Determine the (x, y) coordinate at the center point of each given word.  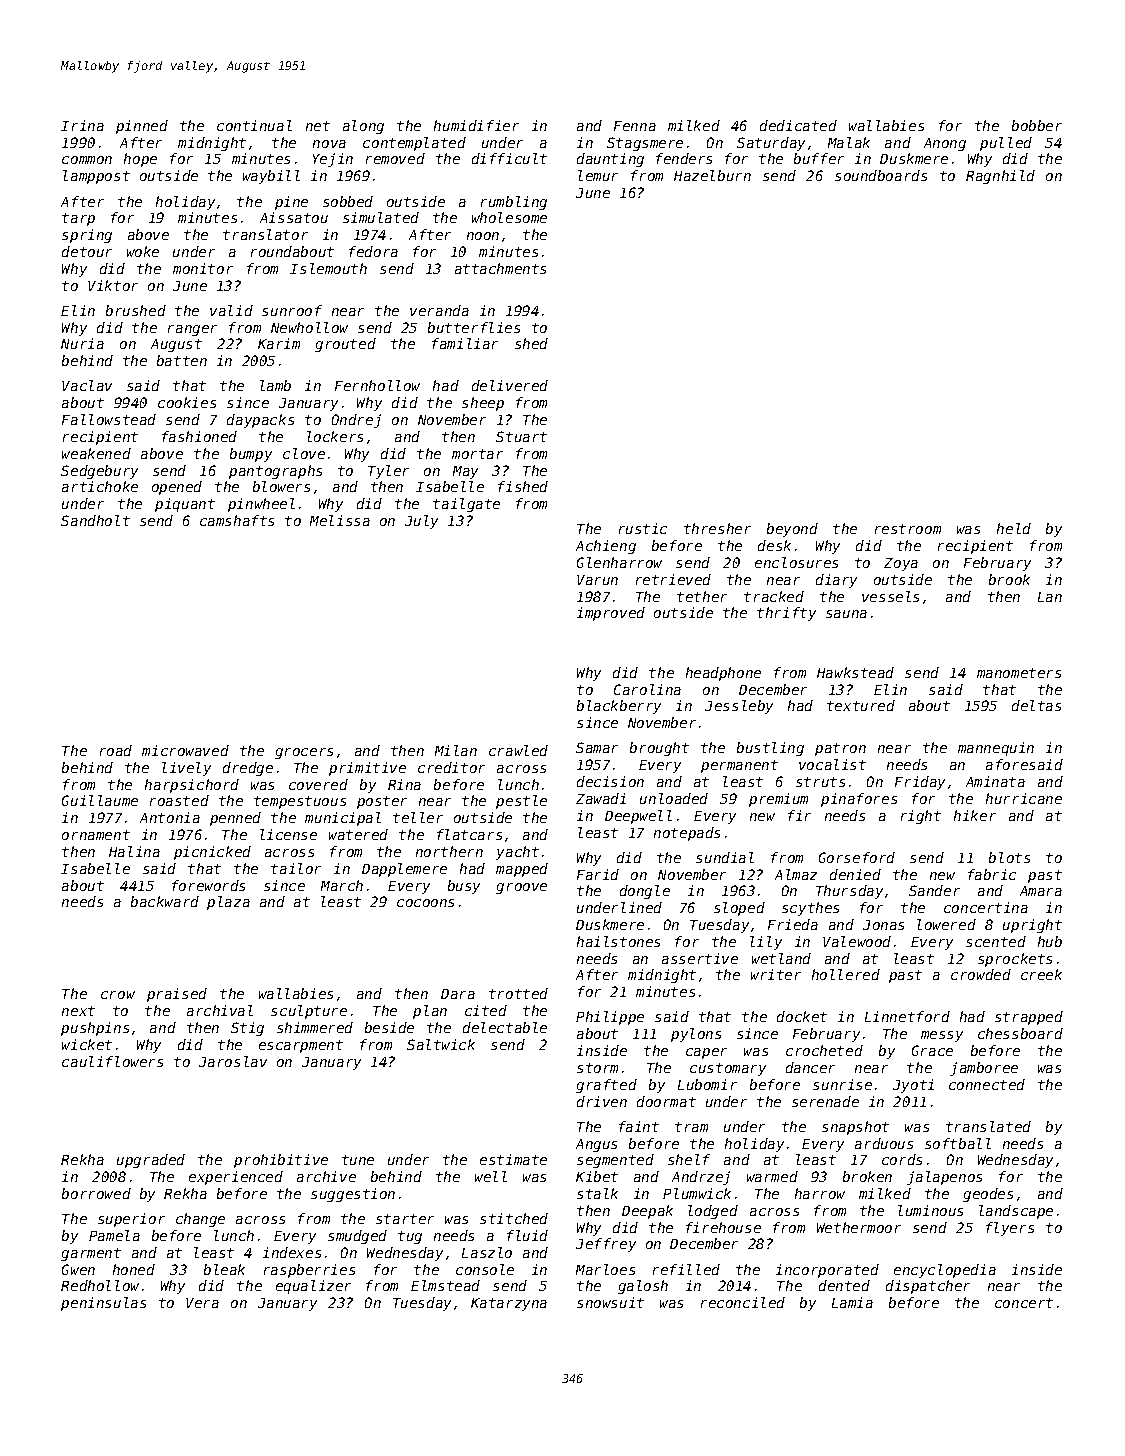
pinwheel (261, 505)
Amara (1041, 891)
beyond (792, 530)
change (200, 1220)
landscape (1016, 1212)
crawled (518, 750)
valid (231, 310)
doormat (666, 1101)
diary (836, 581)
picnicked (212, 853)
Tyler (388, 472)
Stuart (521, 436)
